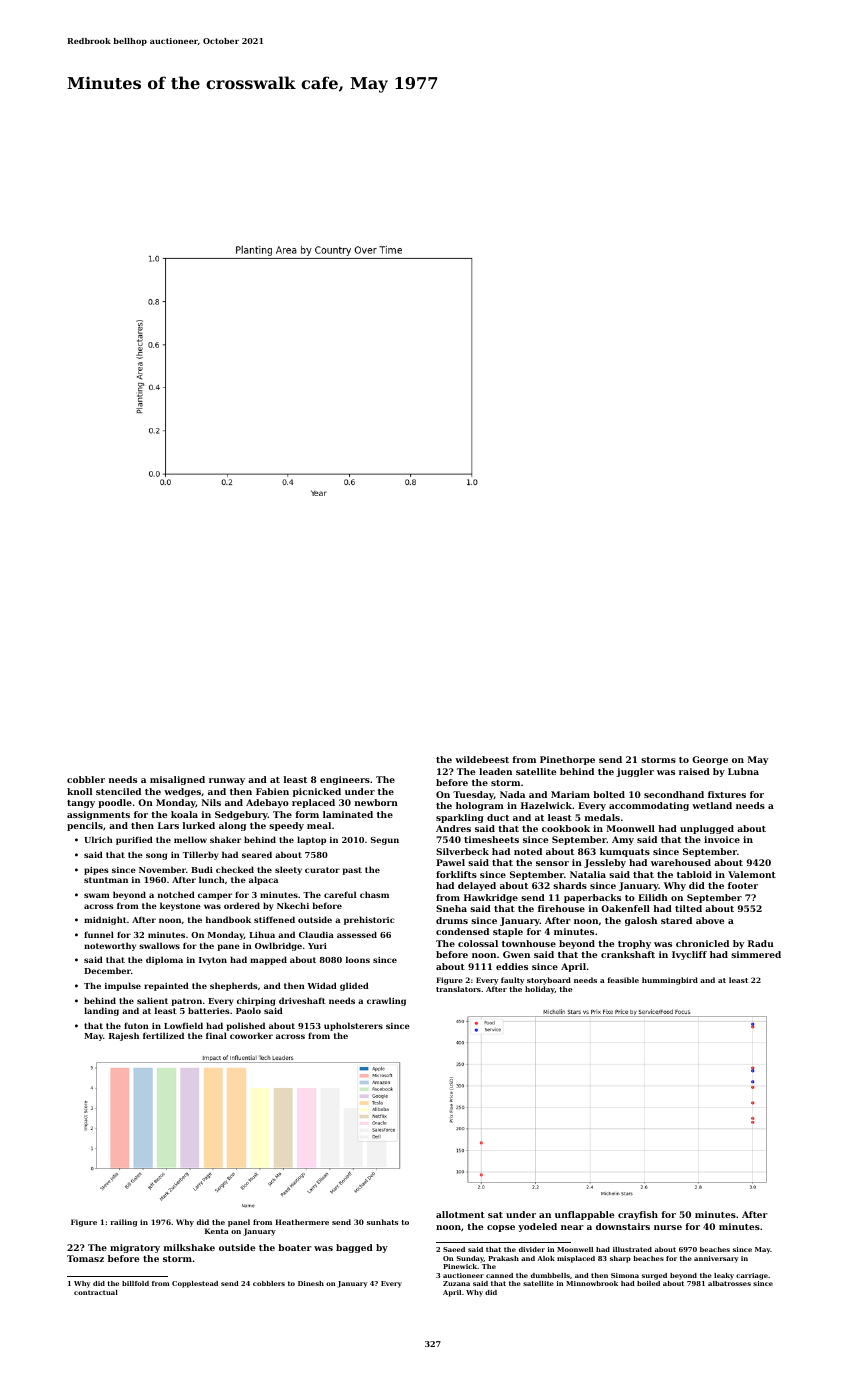 The height and width of the screenshot is (1400, 849). I want to click on runway, so click(227, 781).
